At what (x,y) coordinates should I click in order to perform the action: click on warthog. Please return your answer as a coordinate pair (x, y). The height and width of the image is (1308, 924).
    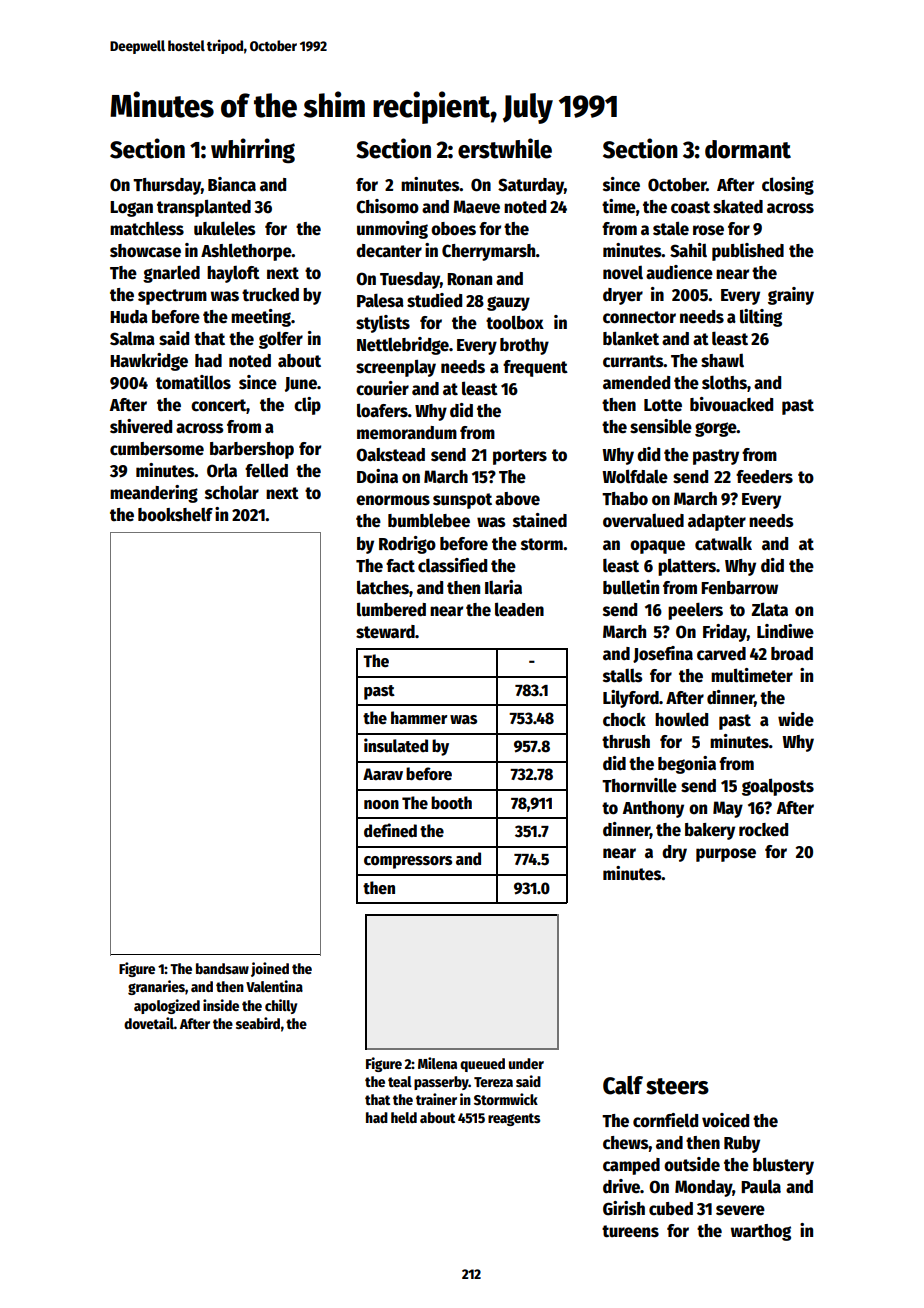
    Looking at the image, I should click on (760, 1232).
